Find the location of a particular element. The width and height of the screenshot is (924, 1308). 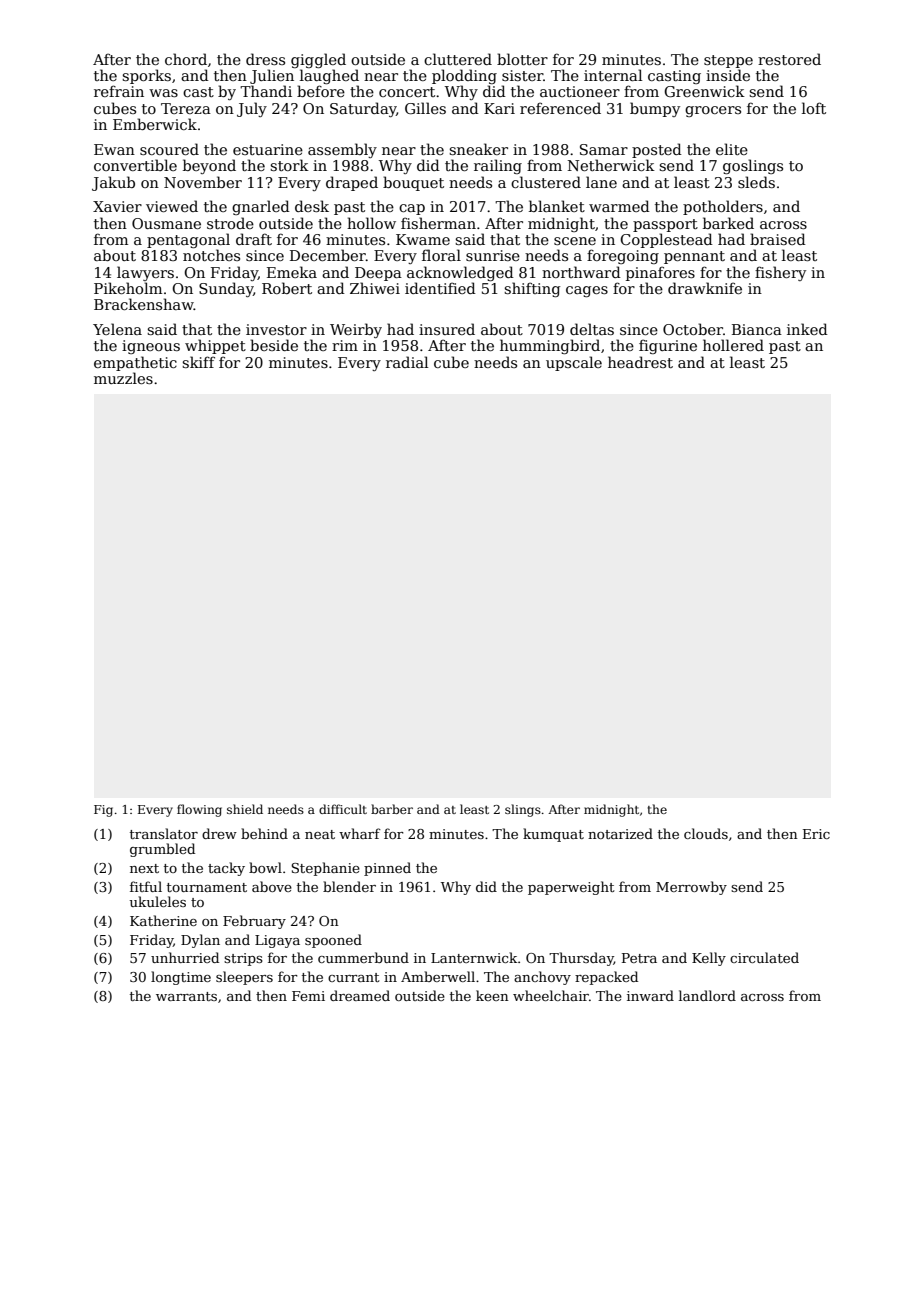

longtime is located at coordinates (181, 978).
